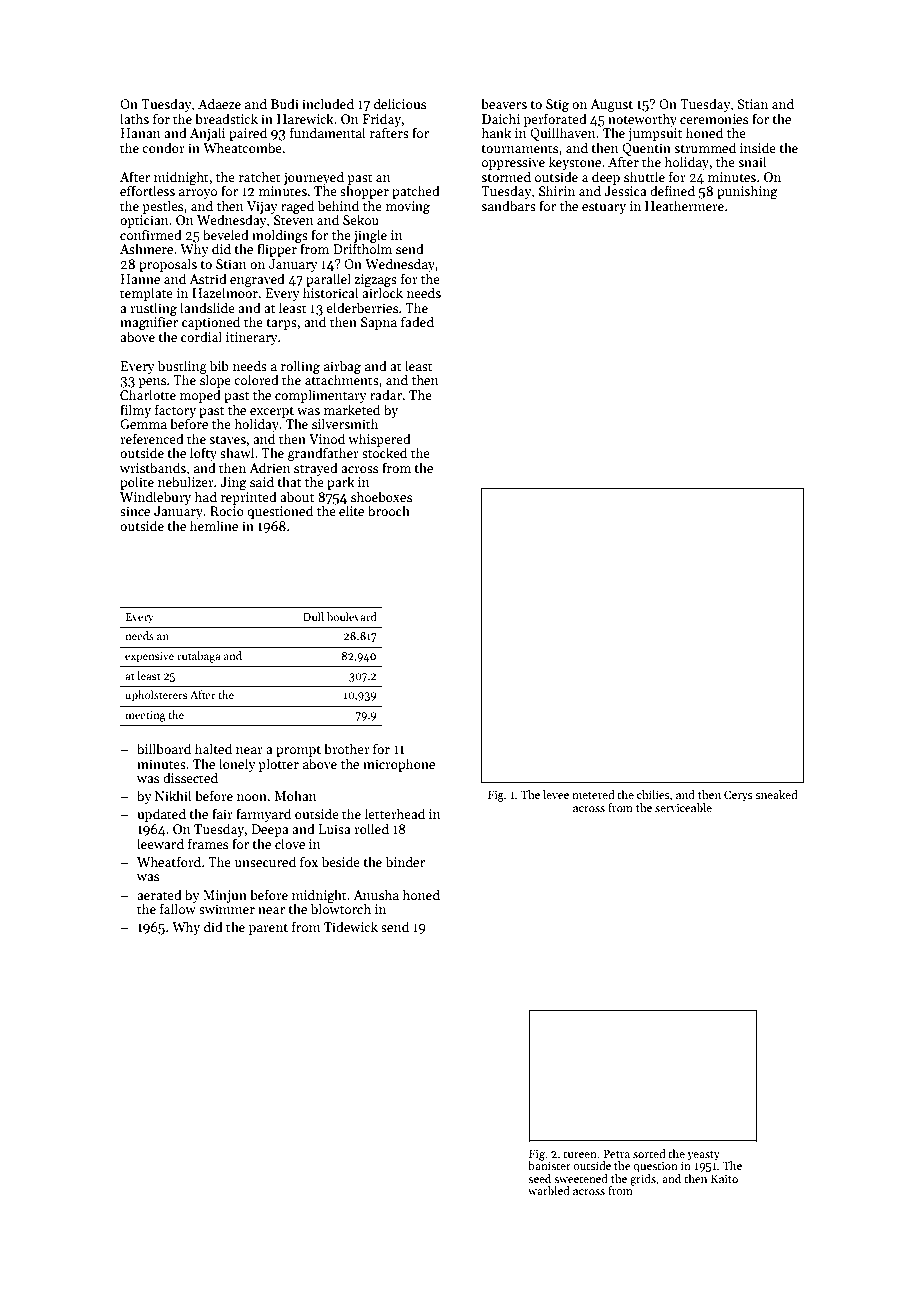 Image resolution: width=924 pixels, height=1308 pixels. Describe the element at coordinates (351, 926) in the image. I see `Tidewick` at that location.
